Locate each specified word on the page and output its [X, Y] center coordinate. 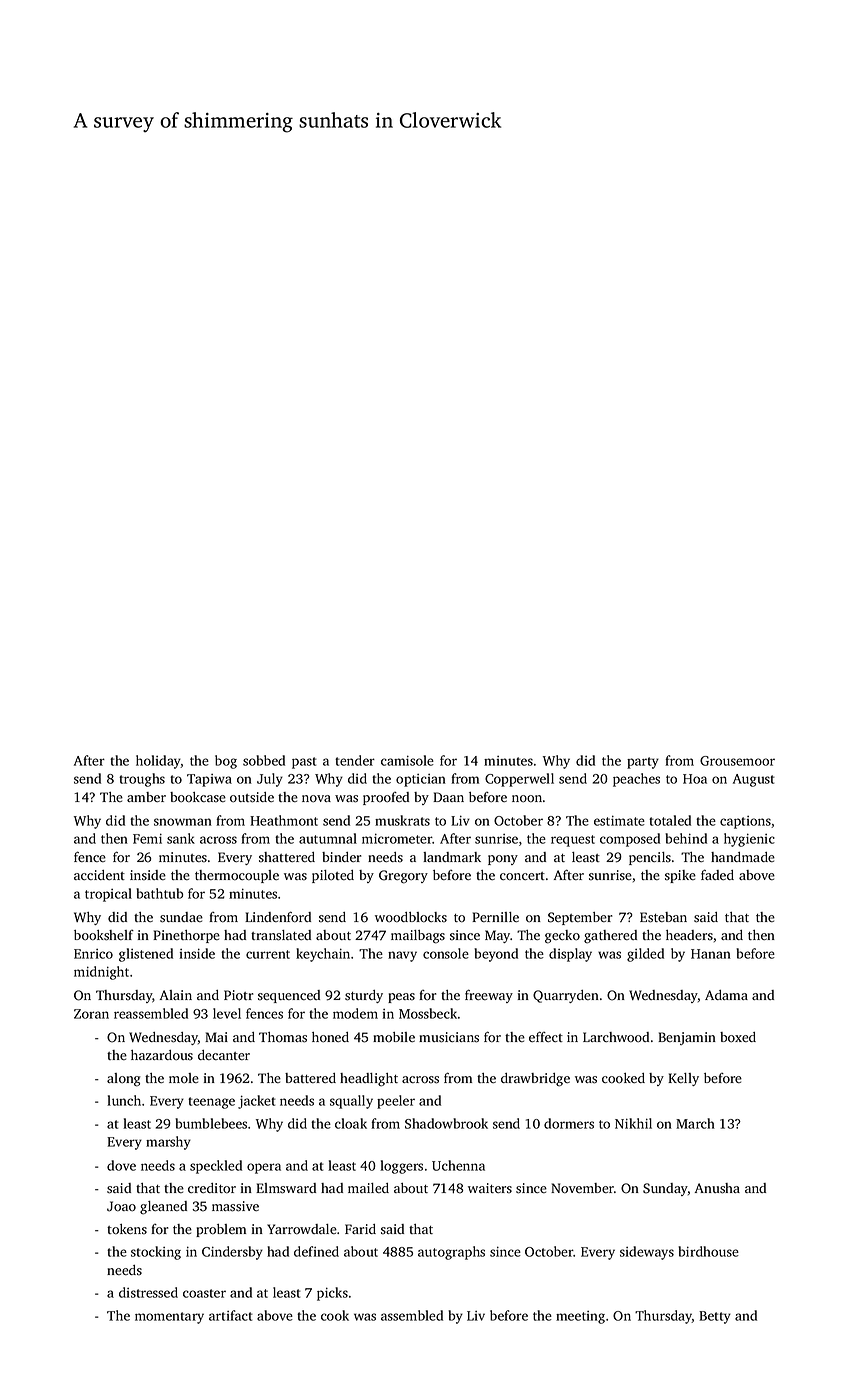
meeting [580, 1317]
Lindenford [278, 917]
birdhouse [708, 1251]
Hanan [711, 954]
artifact [231, 1315]
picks [332, 1294]
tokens [127, 1229]
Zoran [91, 1014]
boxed [738, 1037]
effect [546, 1036]
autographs [451, 1253]
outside [252, 797]
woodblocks [411, 917]
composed [630, 840]
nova [316, 799]
